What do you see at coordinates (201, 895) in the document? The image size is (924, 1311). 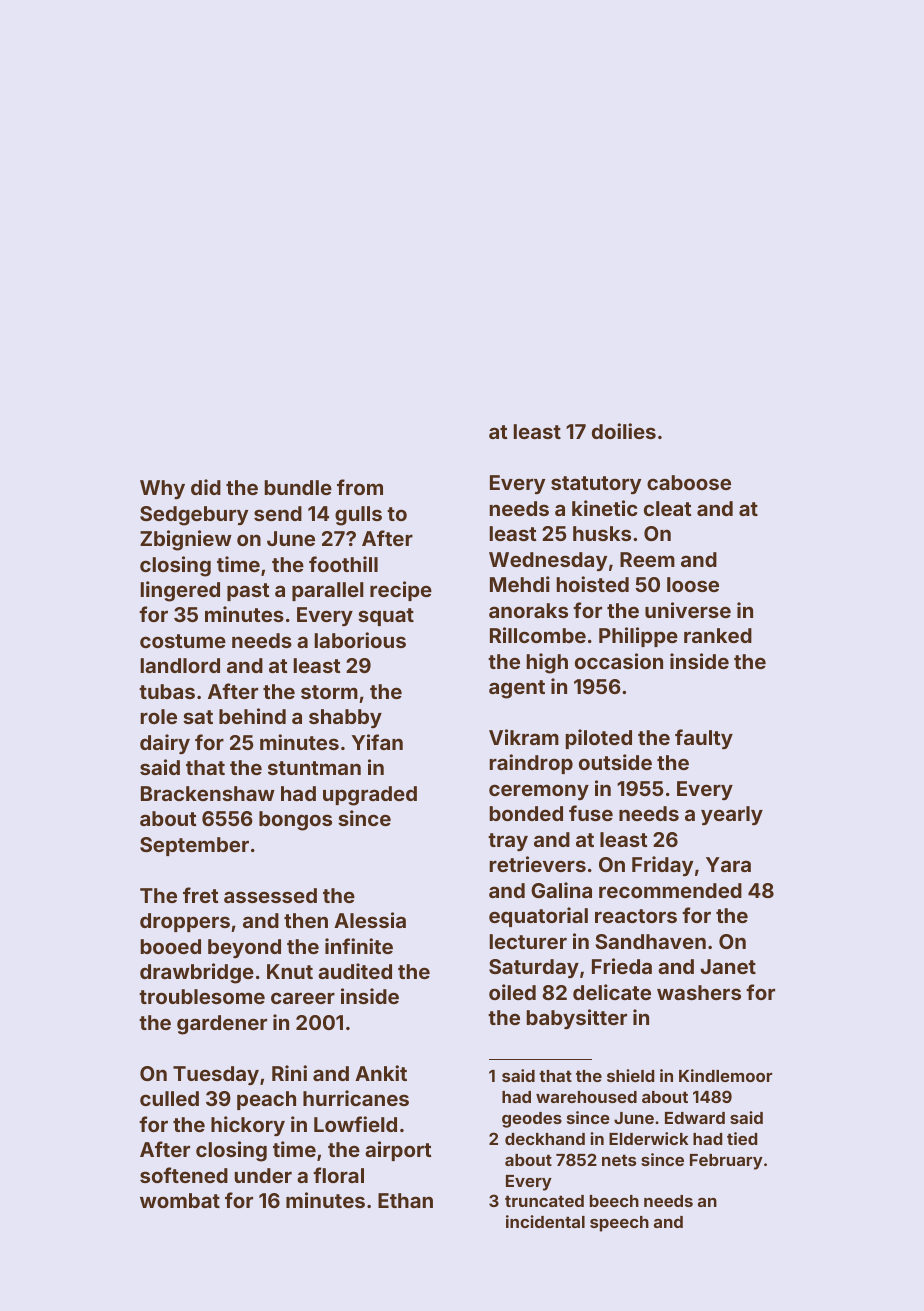 I see `fret` at bounding box center [201, 895].
